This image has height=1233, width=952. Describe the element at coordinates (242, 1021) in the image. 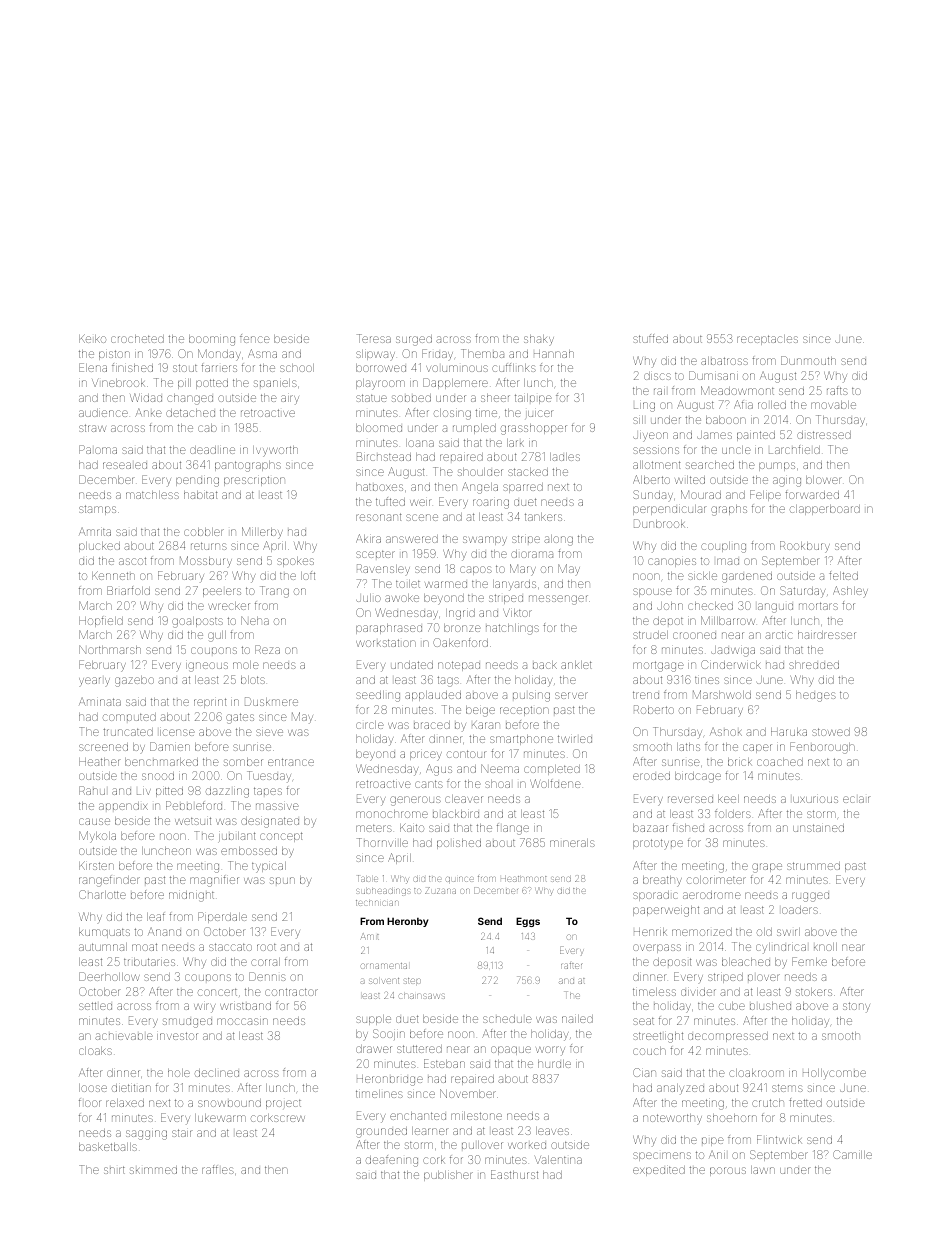

I see `moccasin` at that location.
